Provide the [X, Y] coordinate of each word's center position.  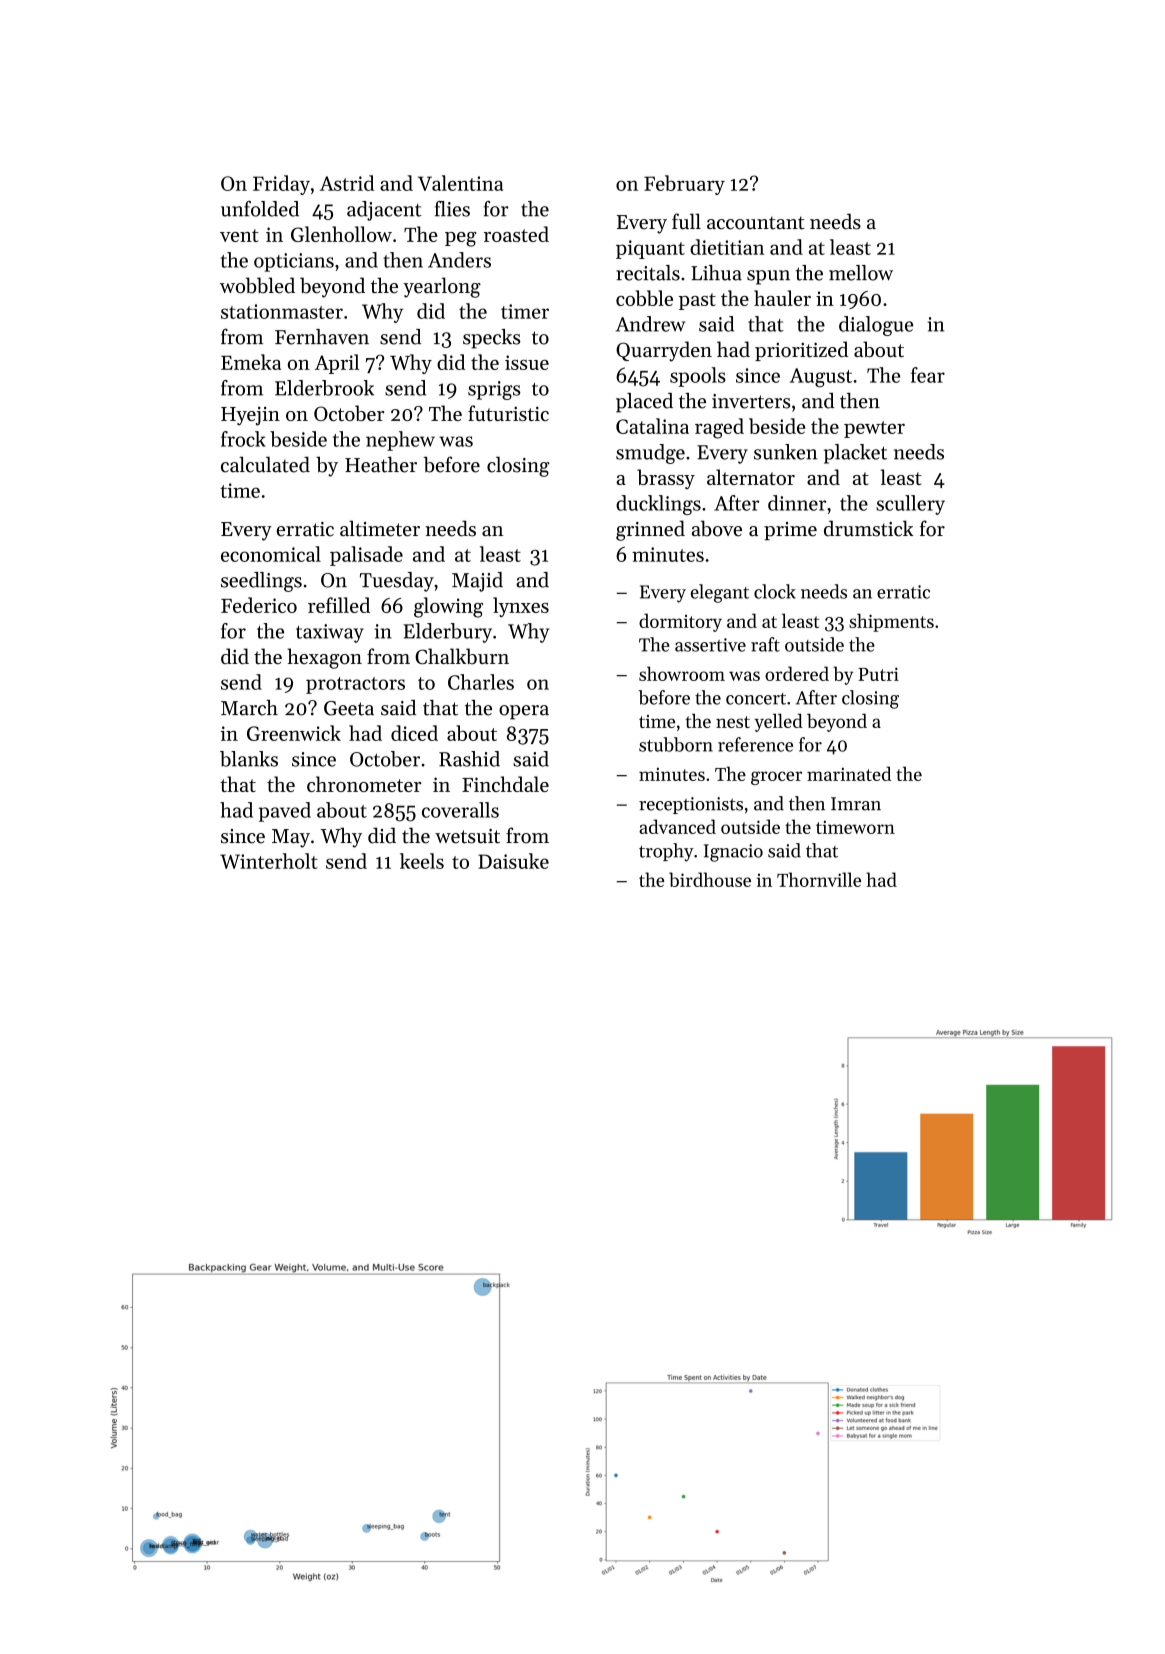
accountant [755, 223]
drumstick [869, 528]
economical [271, 554]
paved [285, 812]
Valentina [460, 183]
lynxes [521, 607]
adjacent [384, 211]
